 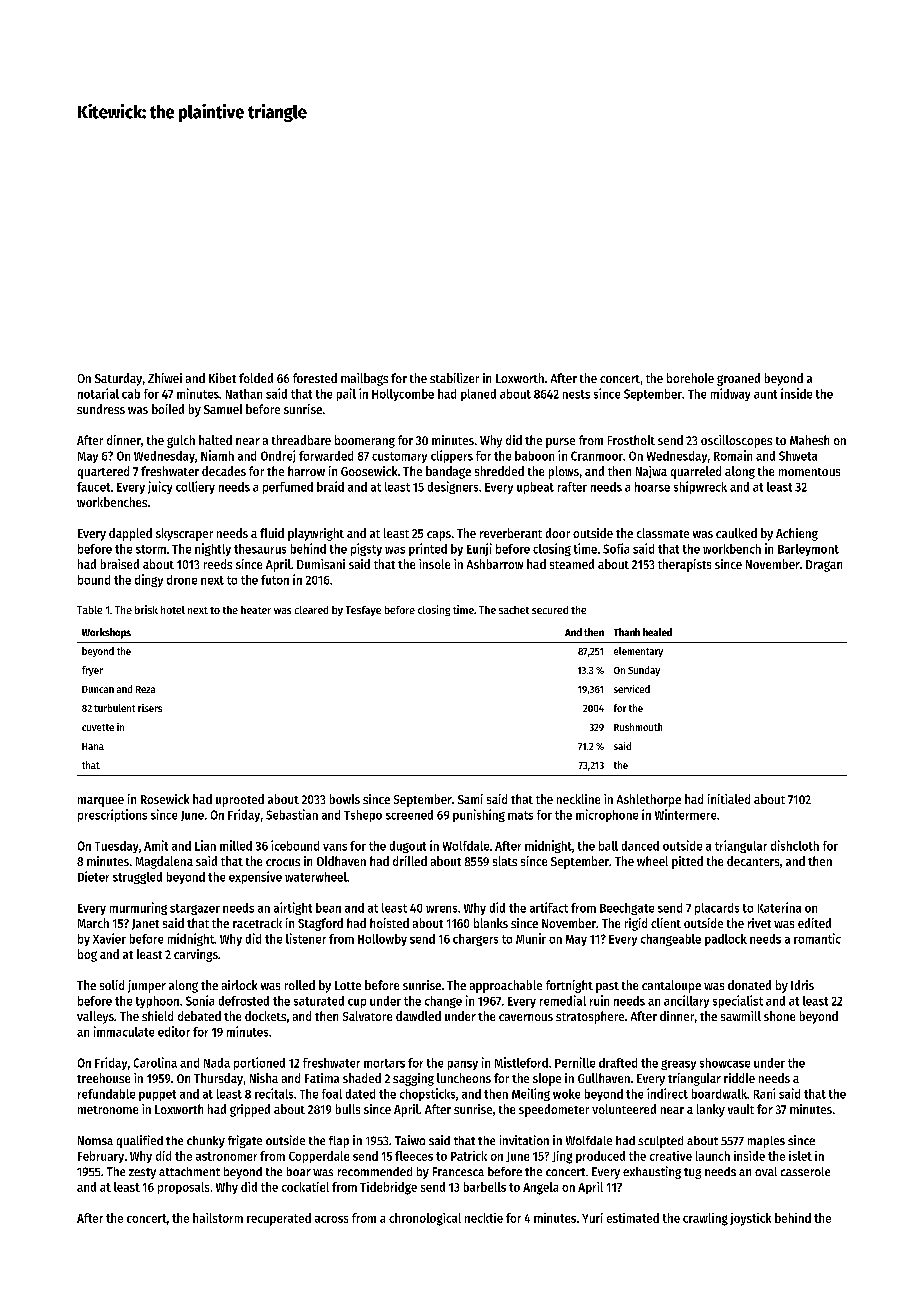 I want to click on proposals, so click(x=183, y=1188).
